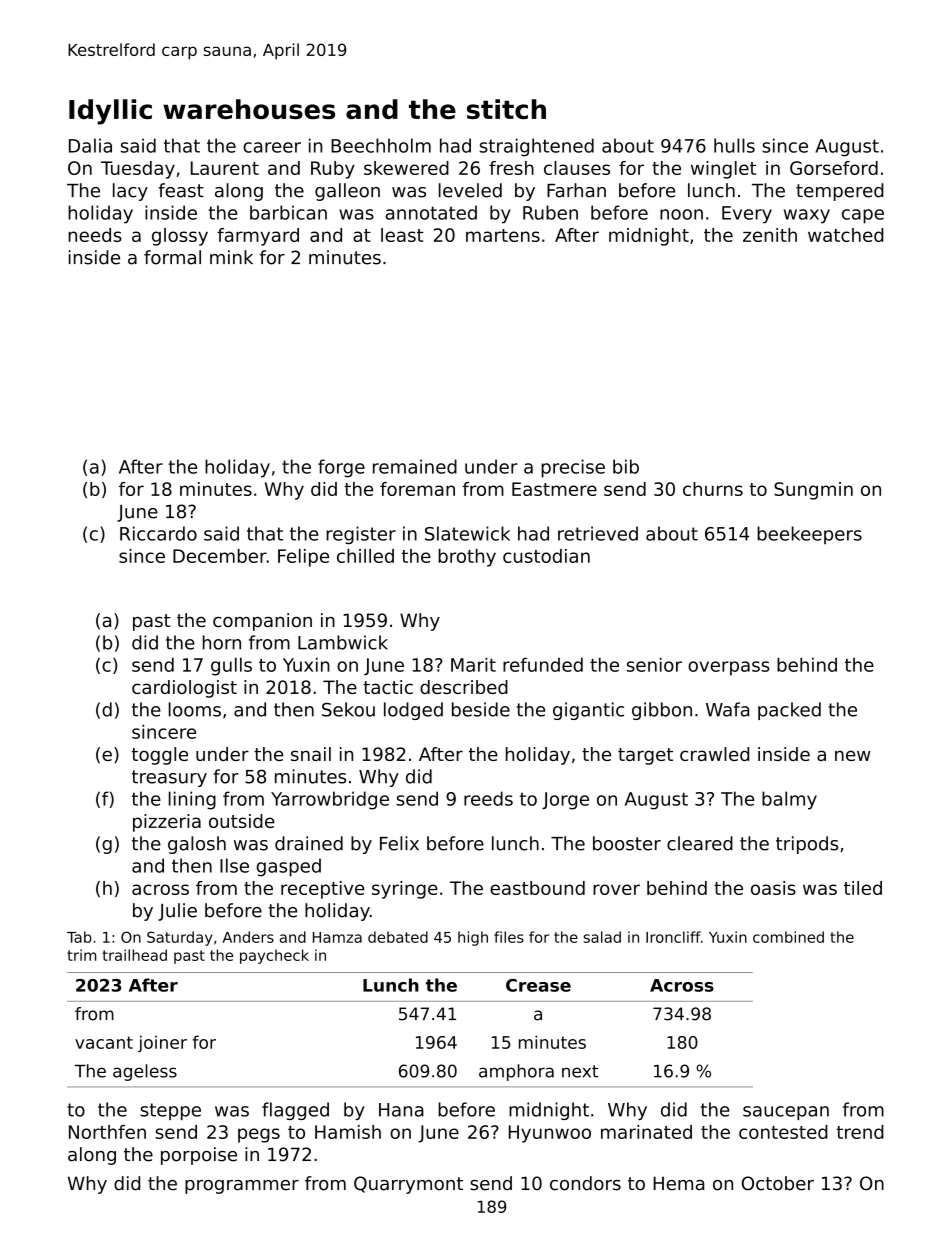 This document has width=952, height=1233. I want to click on martens, so click(503, 235).
